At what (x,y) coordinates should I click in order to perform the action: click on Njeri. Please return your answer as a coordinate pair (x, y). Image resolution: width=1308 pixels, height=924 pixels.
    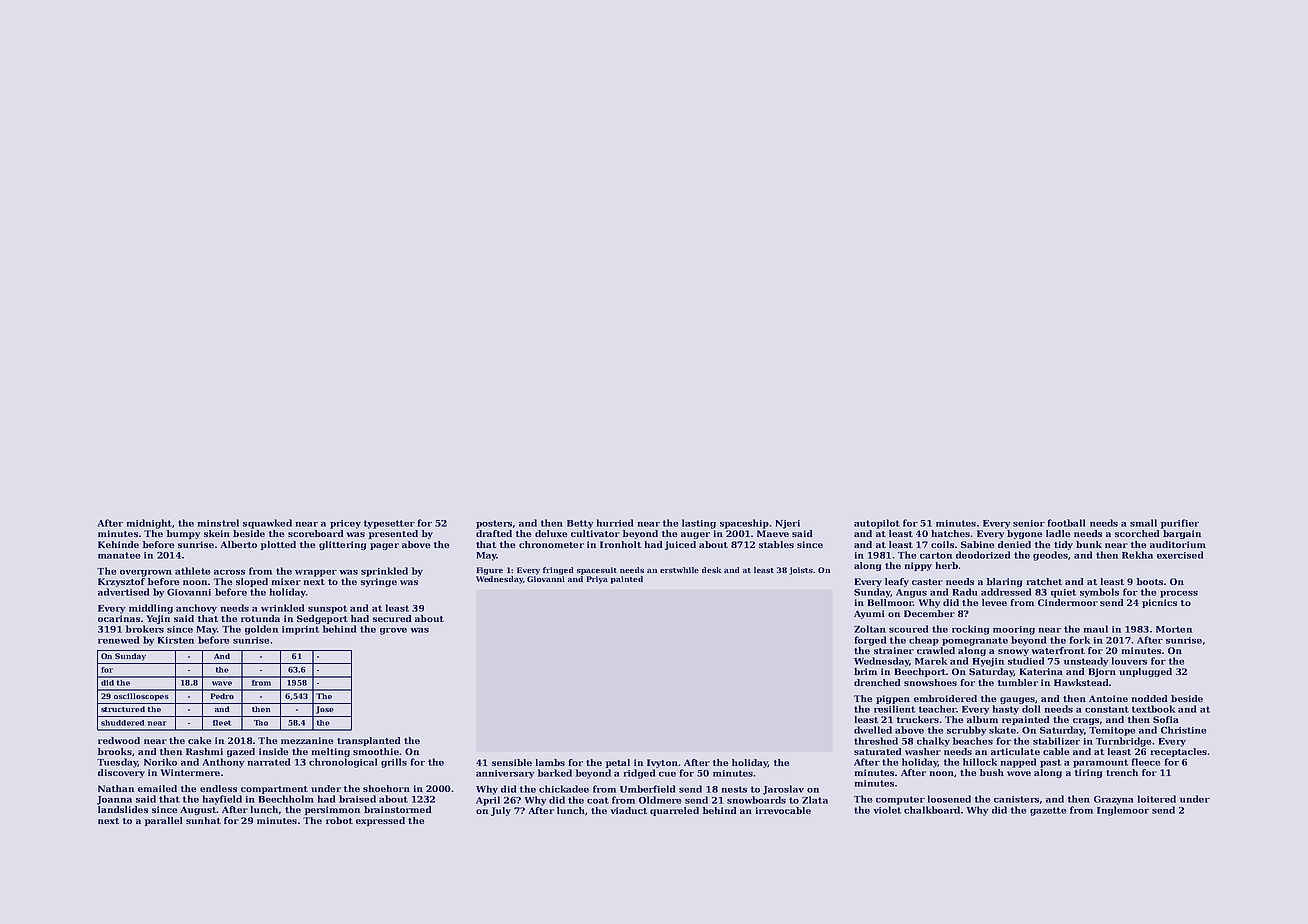
    Looking at the image, I should click on (788, 524).
